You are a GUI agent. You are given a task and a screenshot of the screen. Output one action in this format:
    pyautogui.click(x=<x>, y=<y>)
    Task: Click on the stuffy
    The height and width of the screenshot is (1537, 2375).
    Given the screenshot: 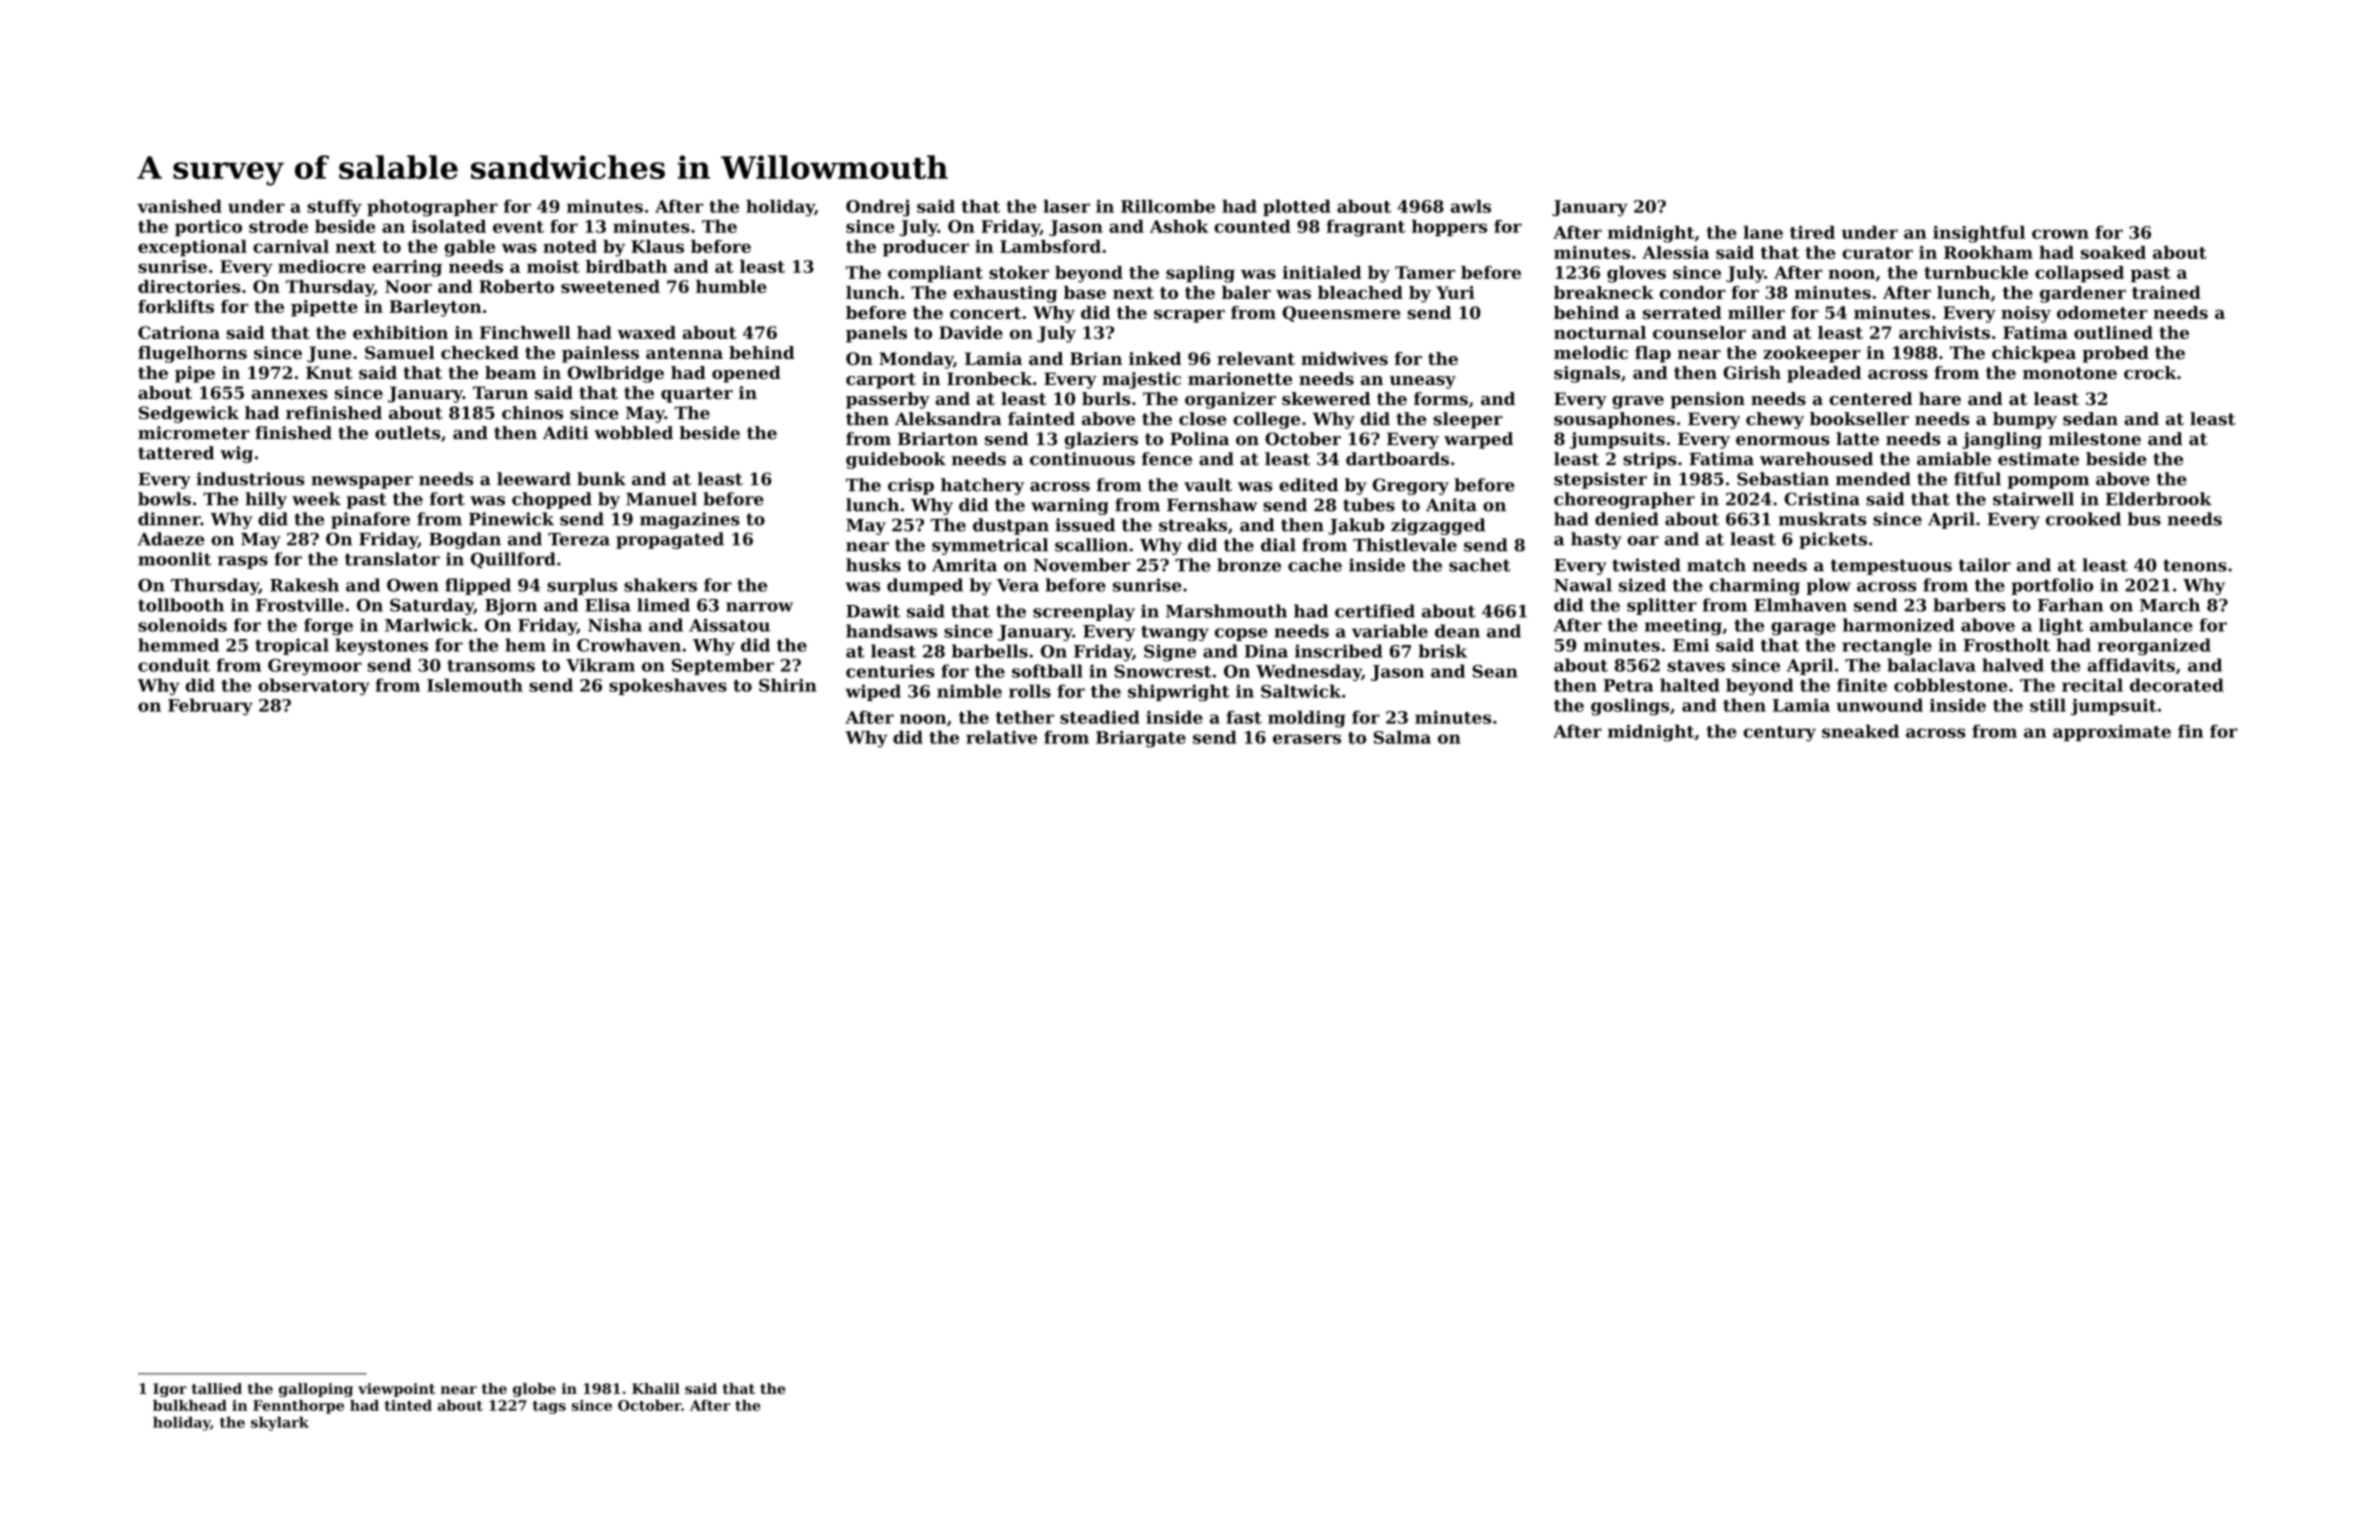 What is the action you would take?
    pyautogui.click(x=334, y=208)
